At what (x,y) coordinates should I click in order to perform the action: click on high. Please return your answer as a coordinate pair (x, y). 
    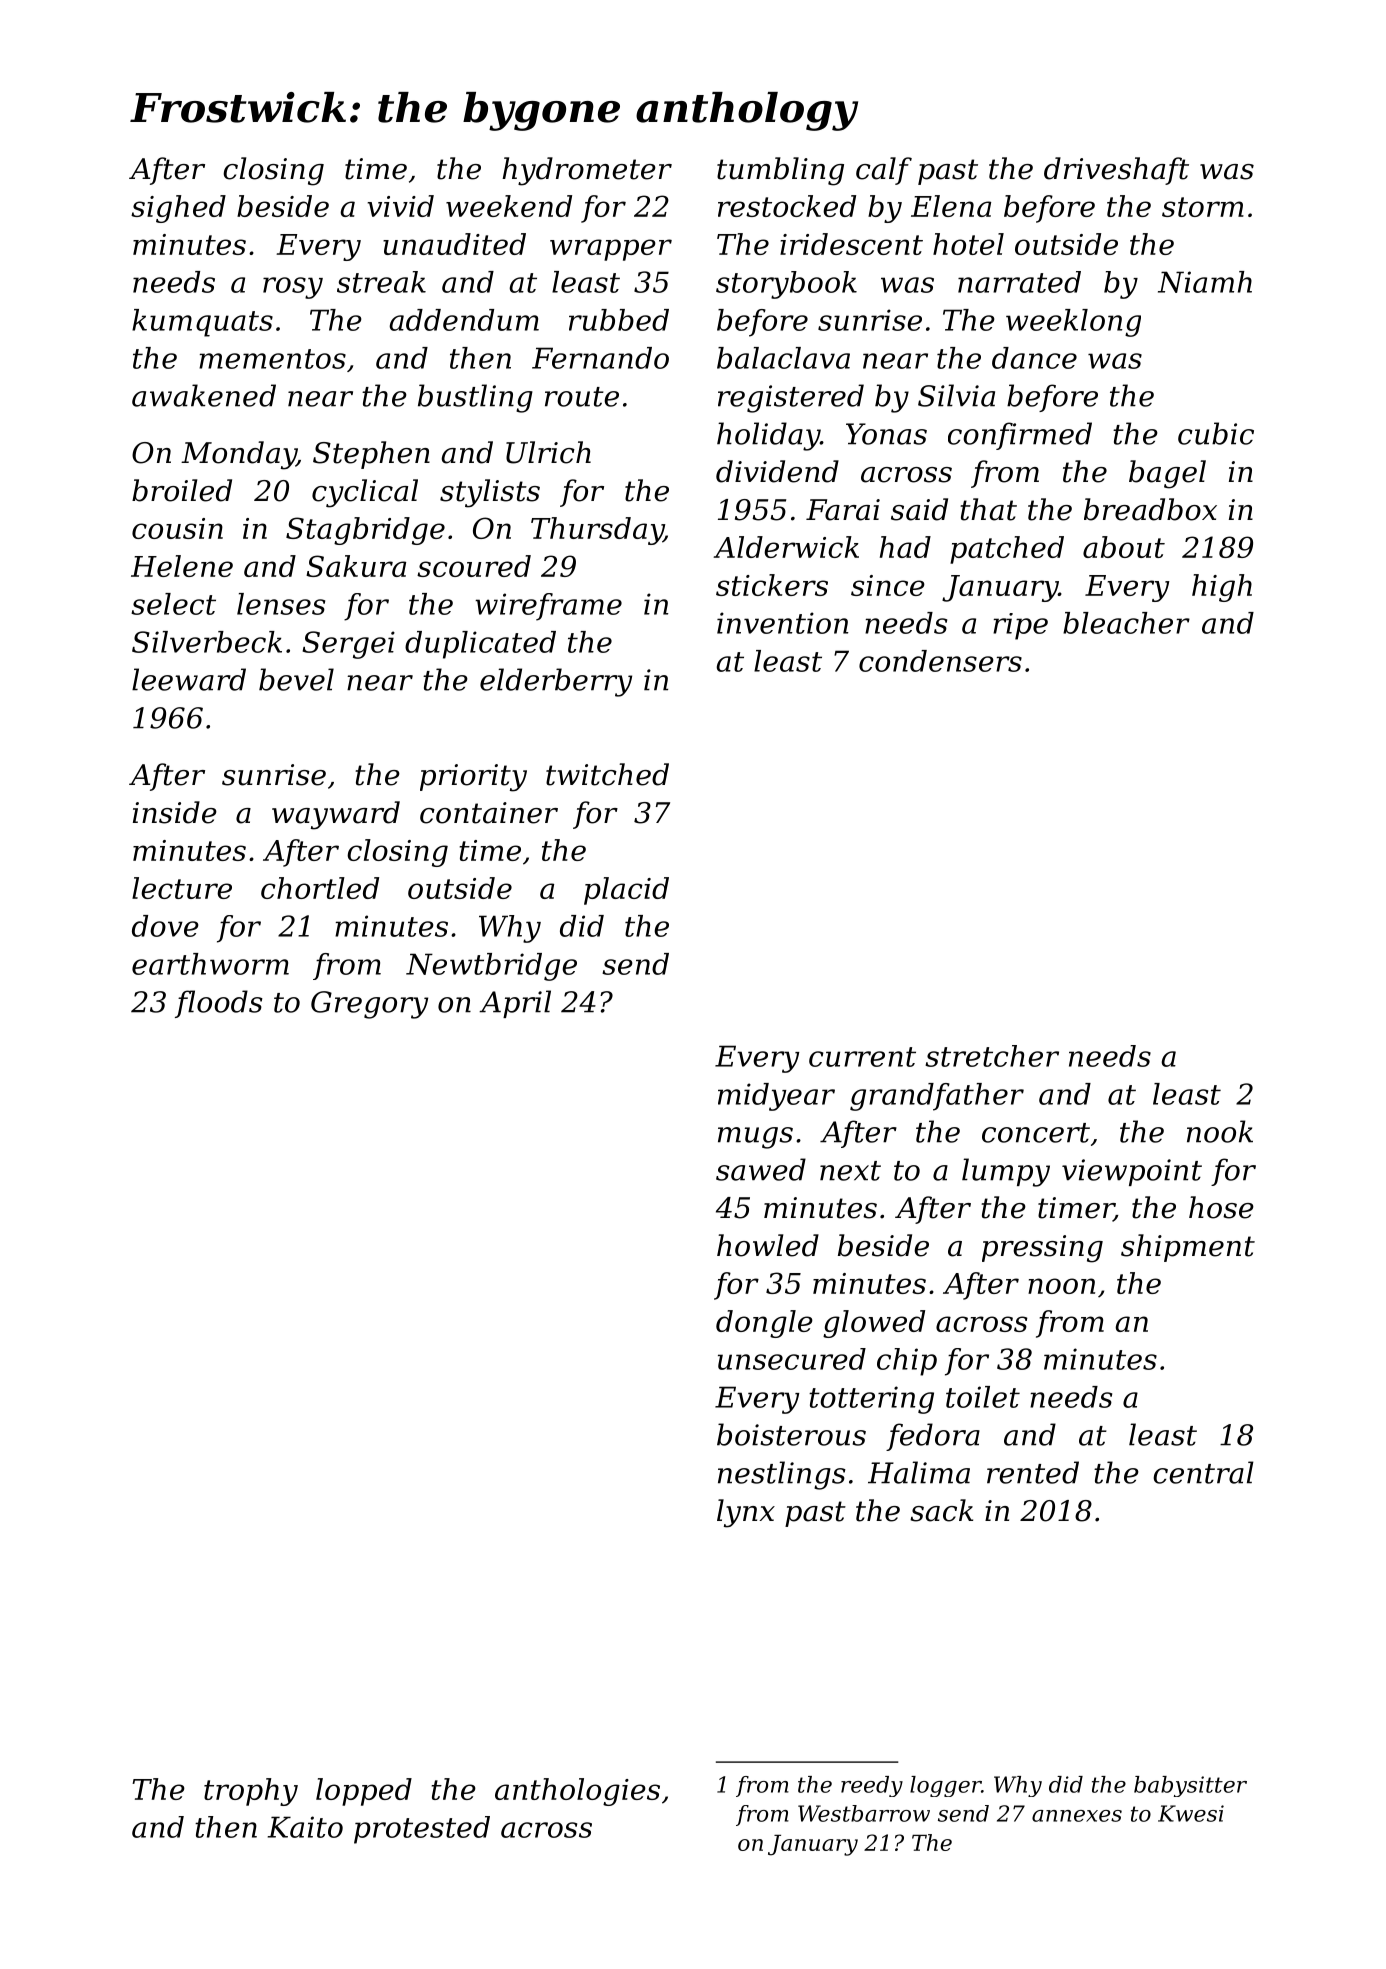
    Looking at the image, I should click on (1222, 588).
